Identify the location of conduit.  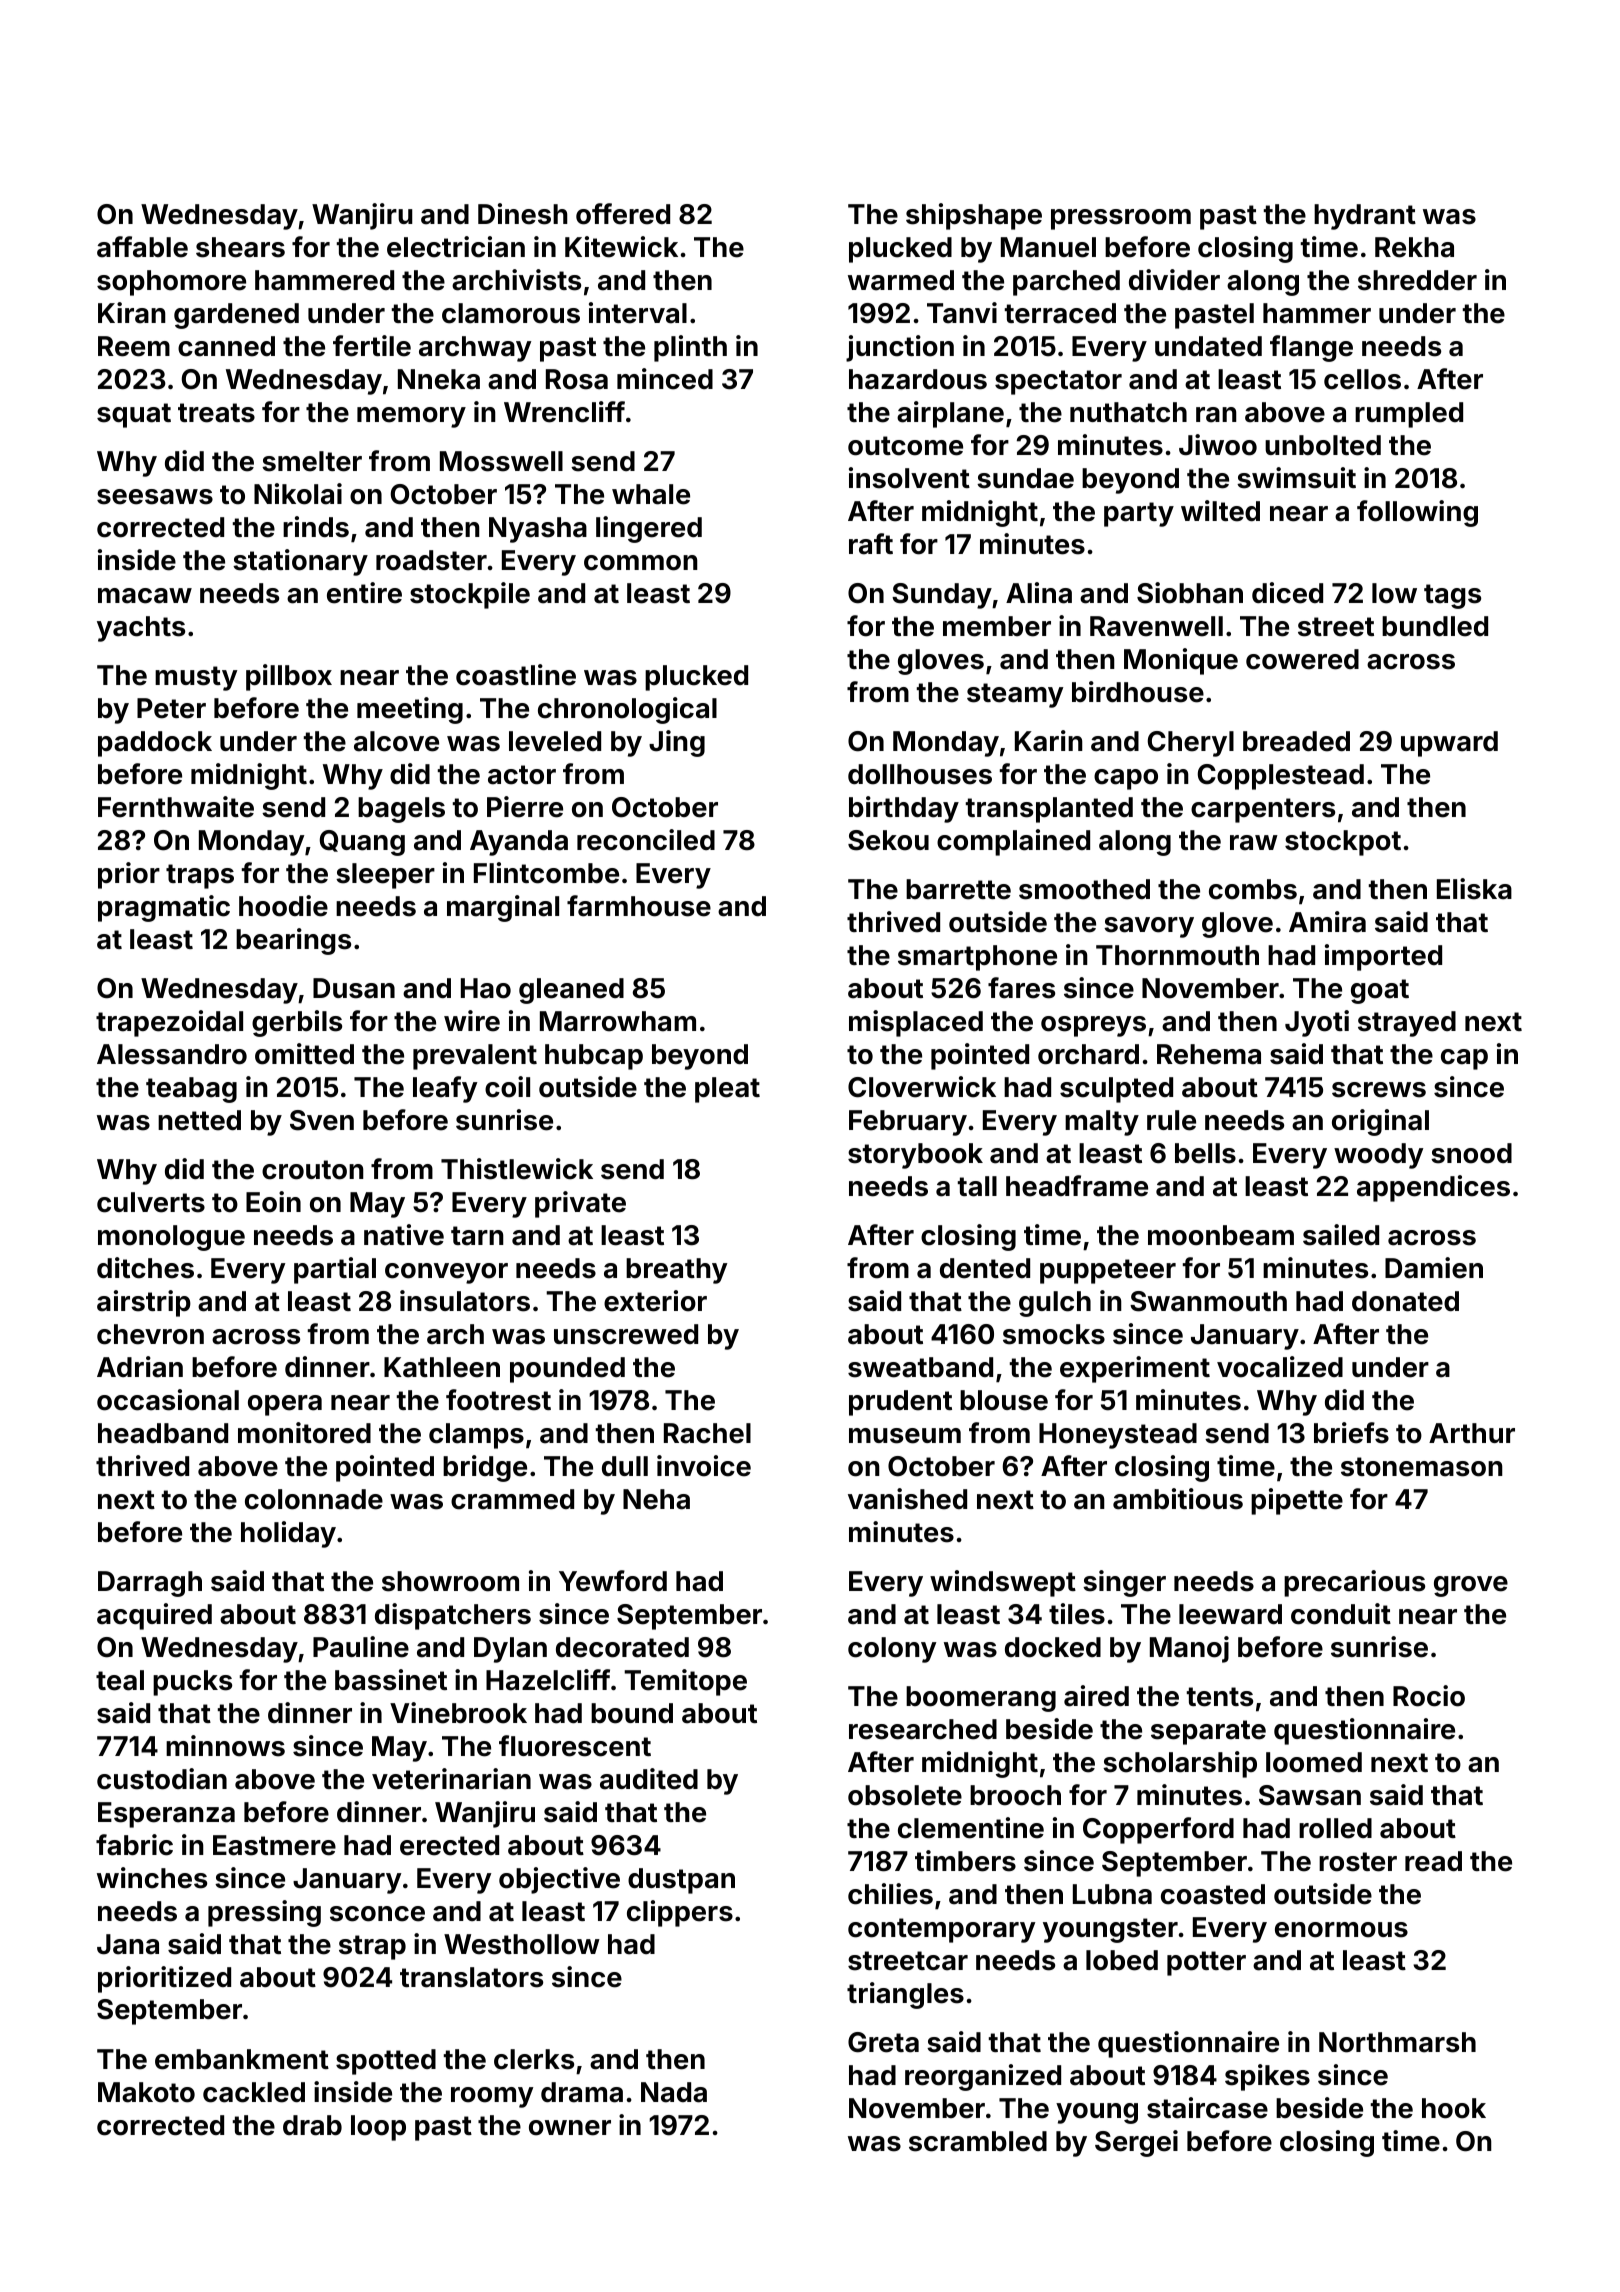
(1341, 1614).
